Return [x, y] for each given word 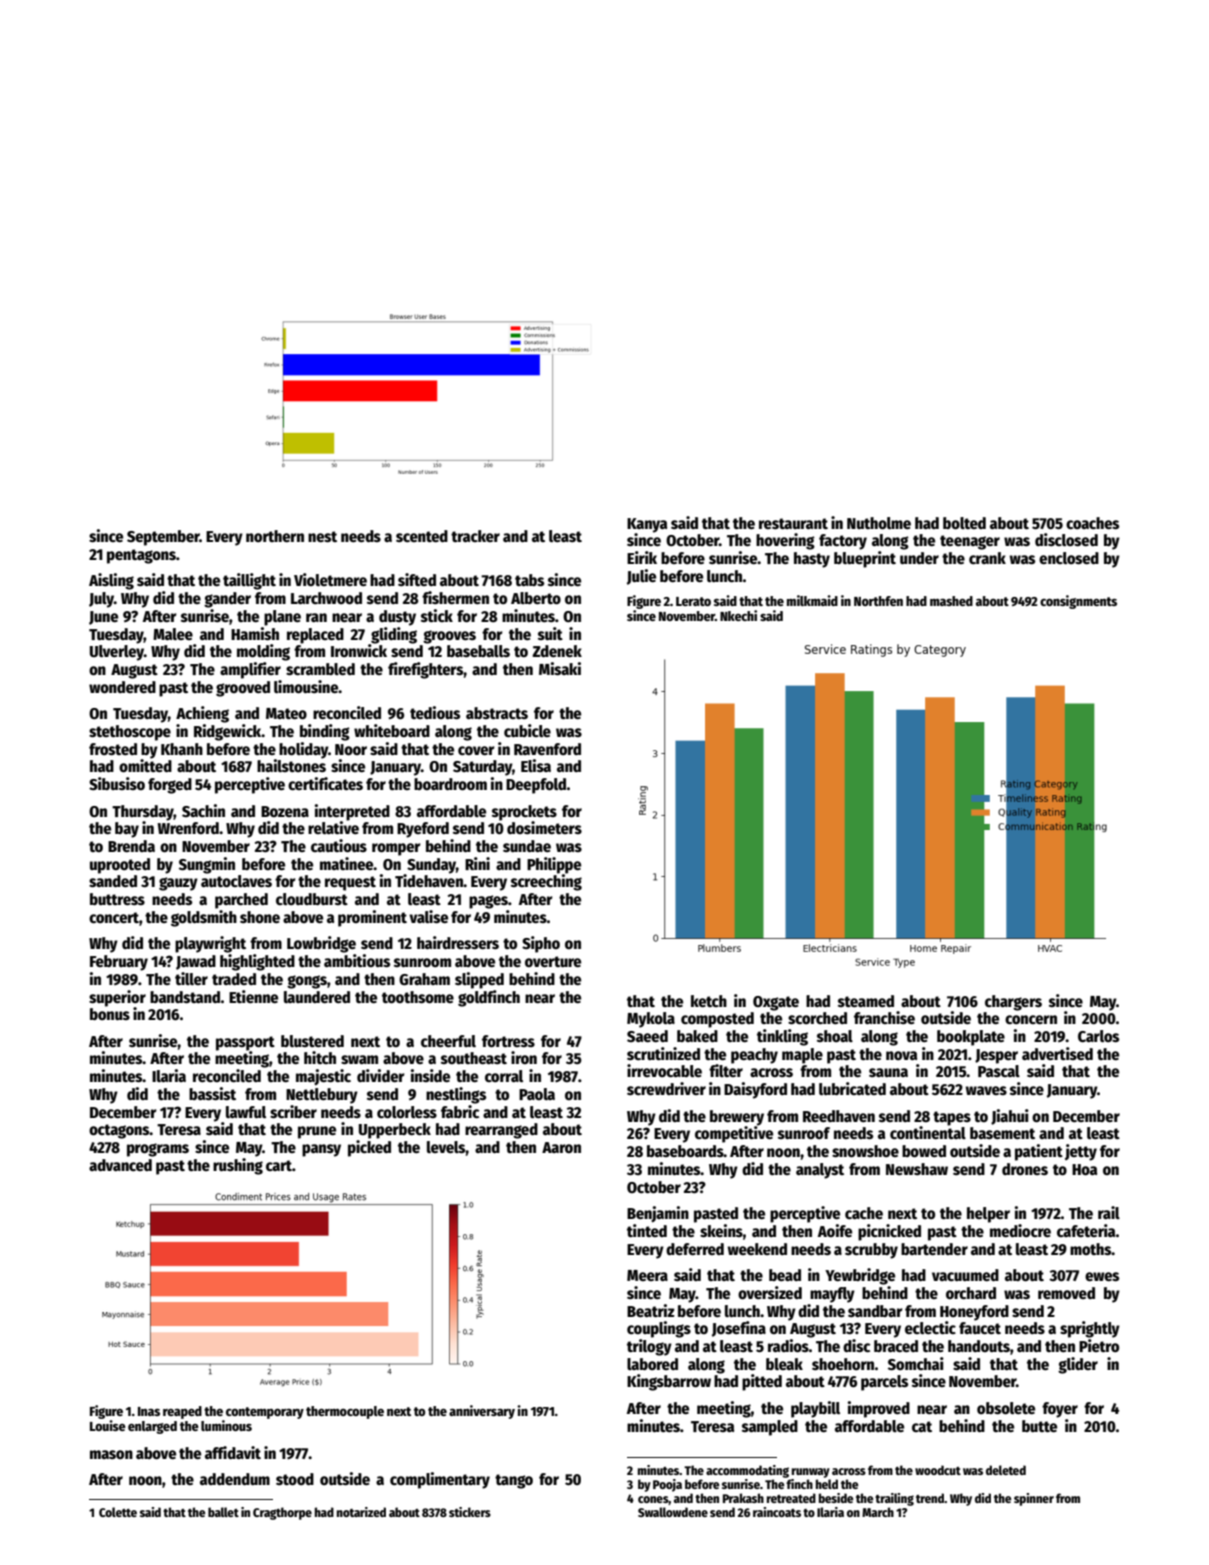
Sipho [541, 944]
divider [381, 1075]
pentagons [141, 556]
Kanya [647, 525]
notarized [361, 1512]
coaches [1092, 523]
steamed [866, 1001]
